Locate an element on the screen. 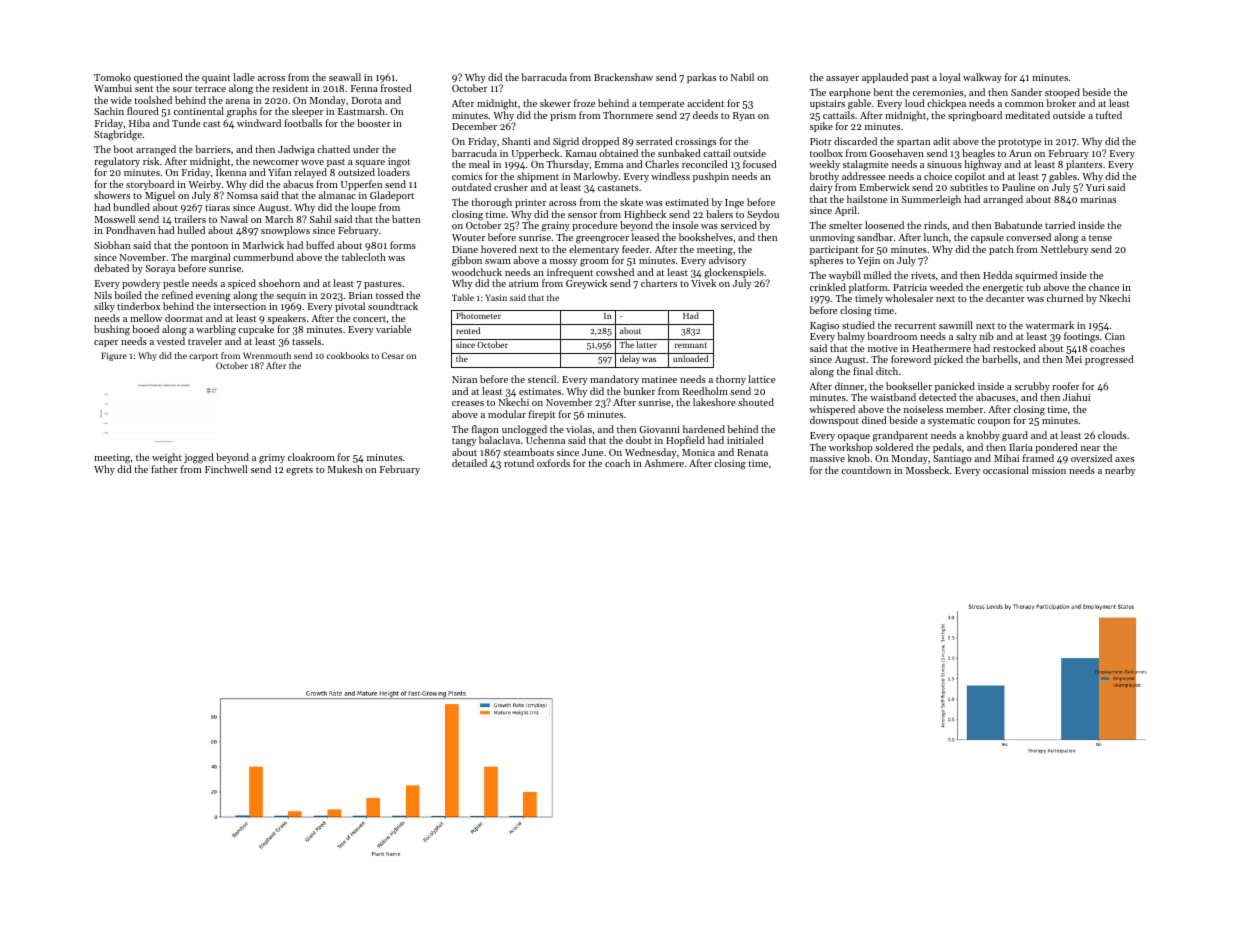 This screenshot has width=1233, height=952. walkway is located at coordinates (982, 78).
